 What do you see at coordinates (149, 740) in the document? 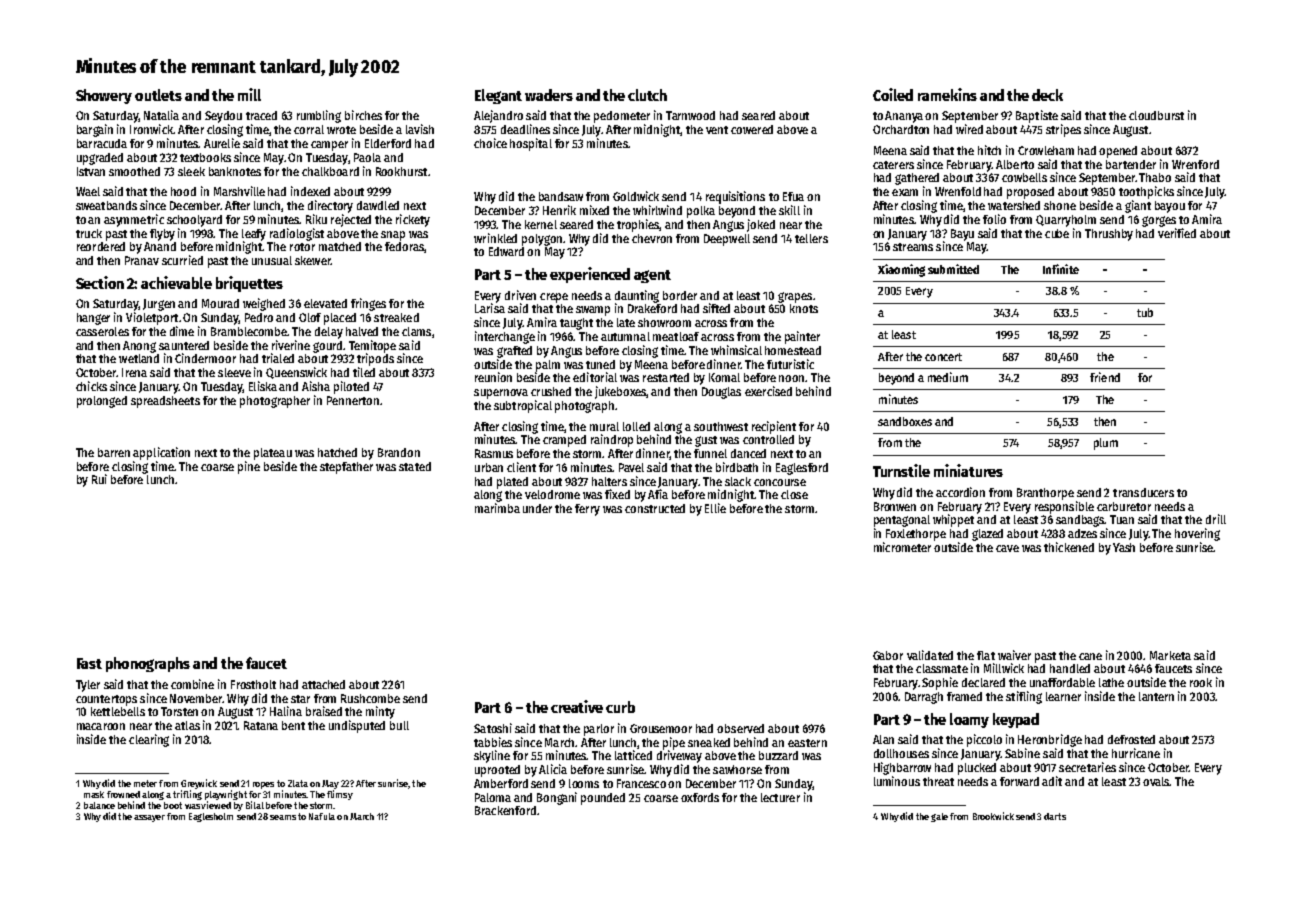
I see `clearing` at bounding box center [149, 740].
